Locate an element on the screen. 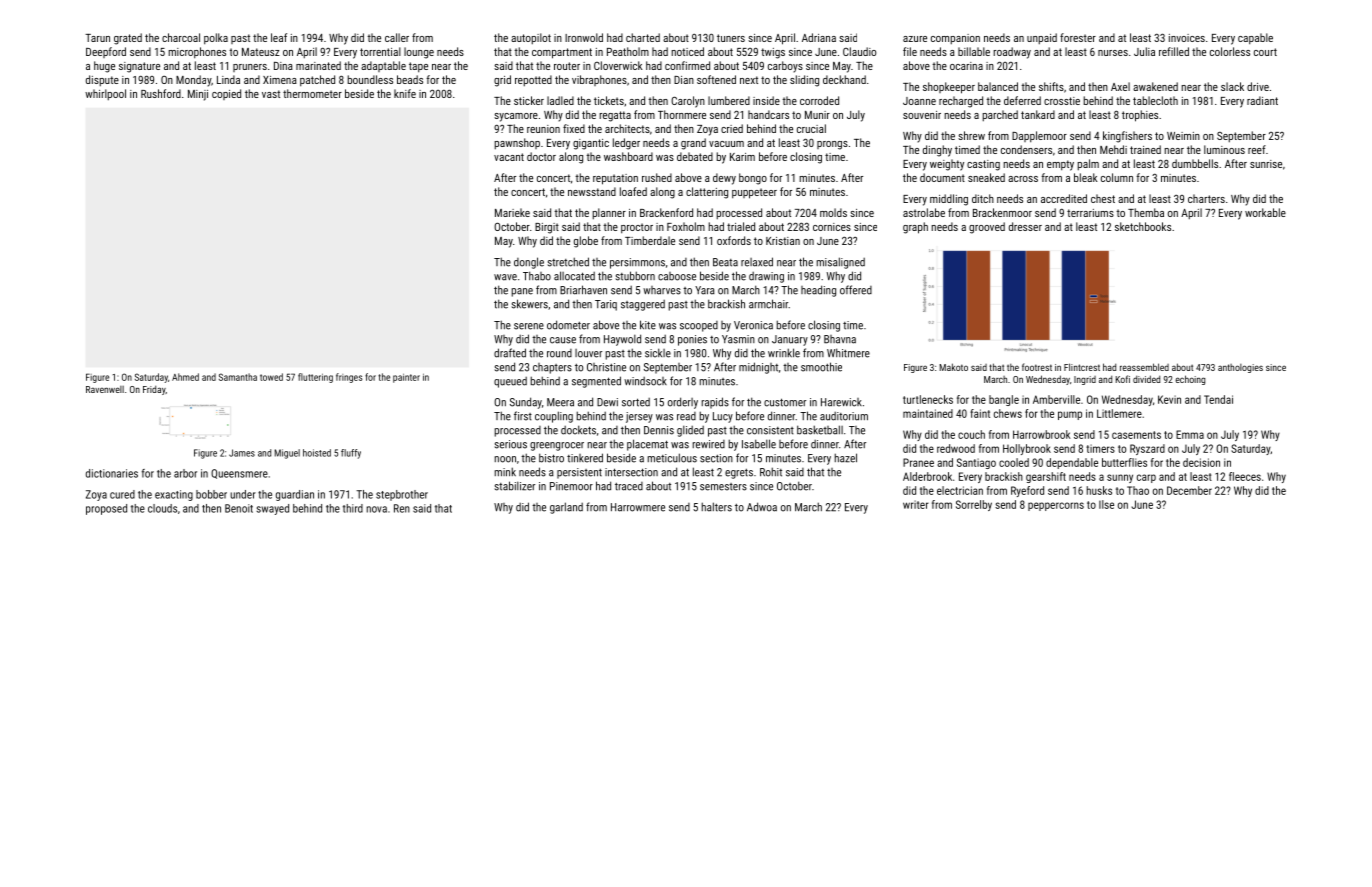 This screenshot has width=1372, height=887. loafed is located at coordinates (633, 191).
